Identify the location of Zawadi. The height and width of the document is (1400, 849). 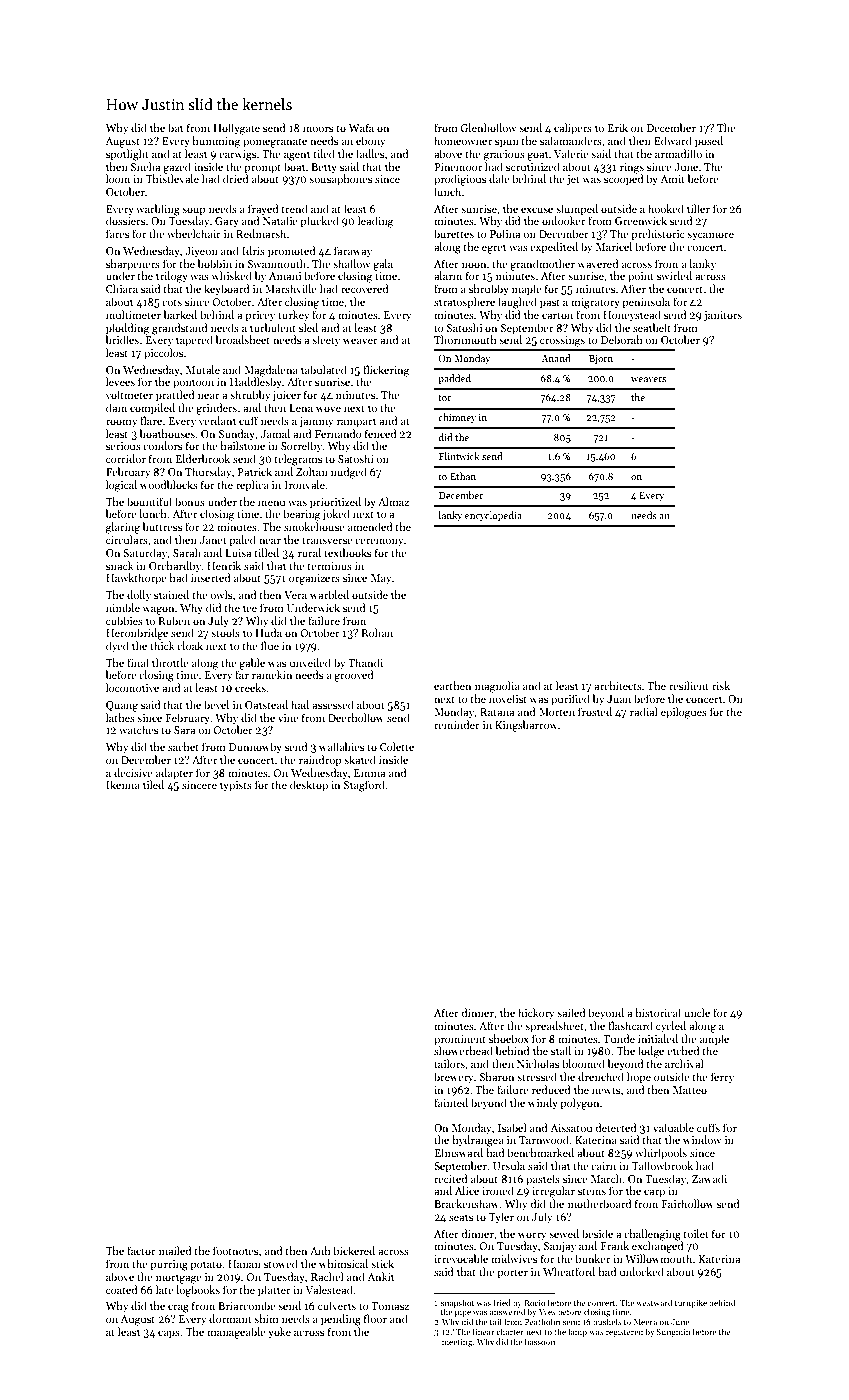
(709, 1178).
